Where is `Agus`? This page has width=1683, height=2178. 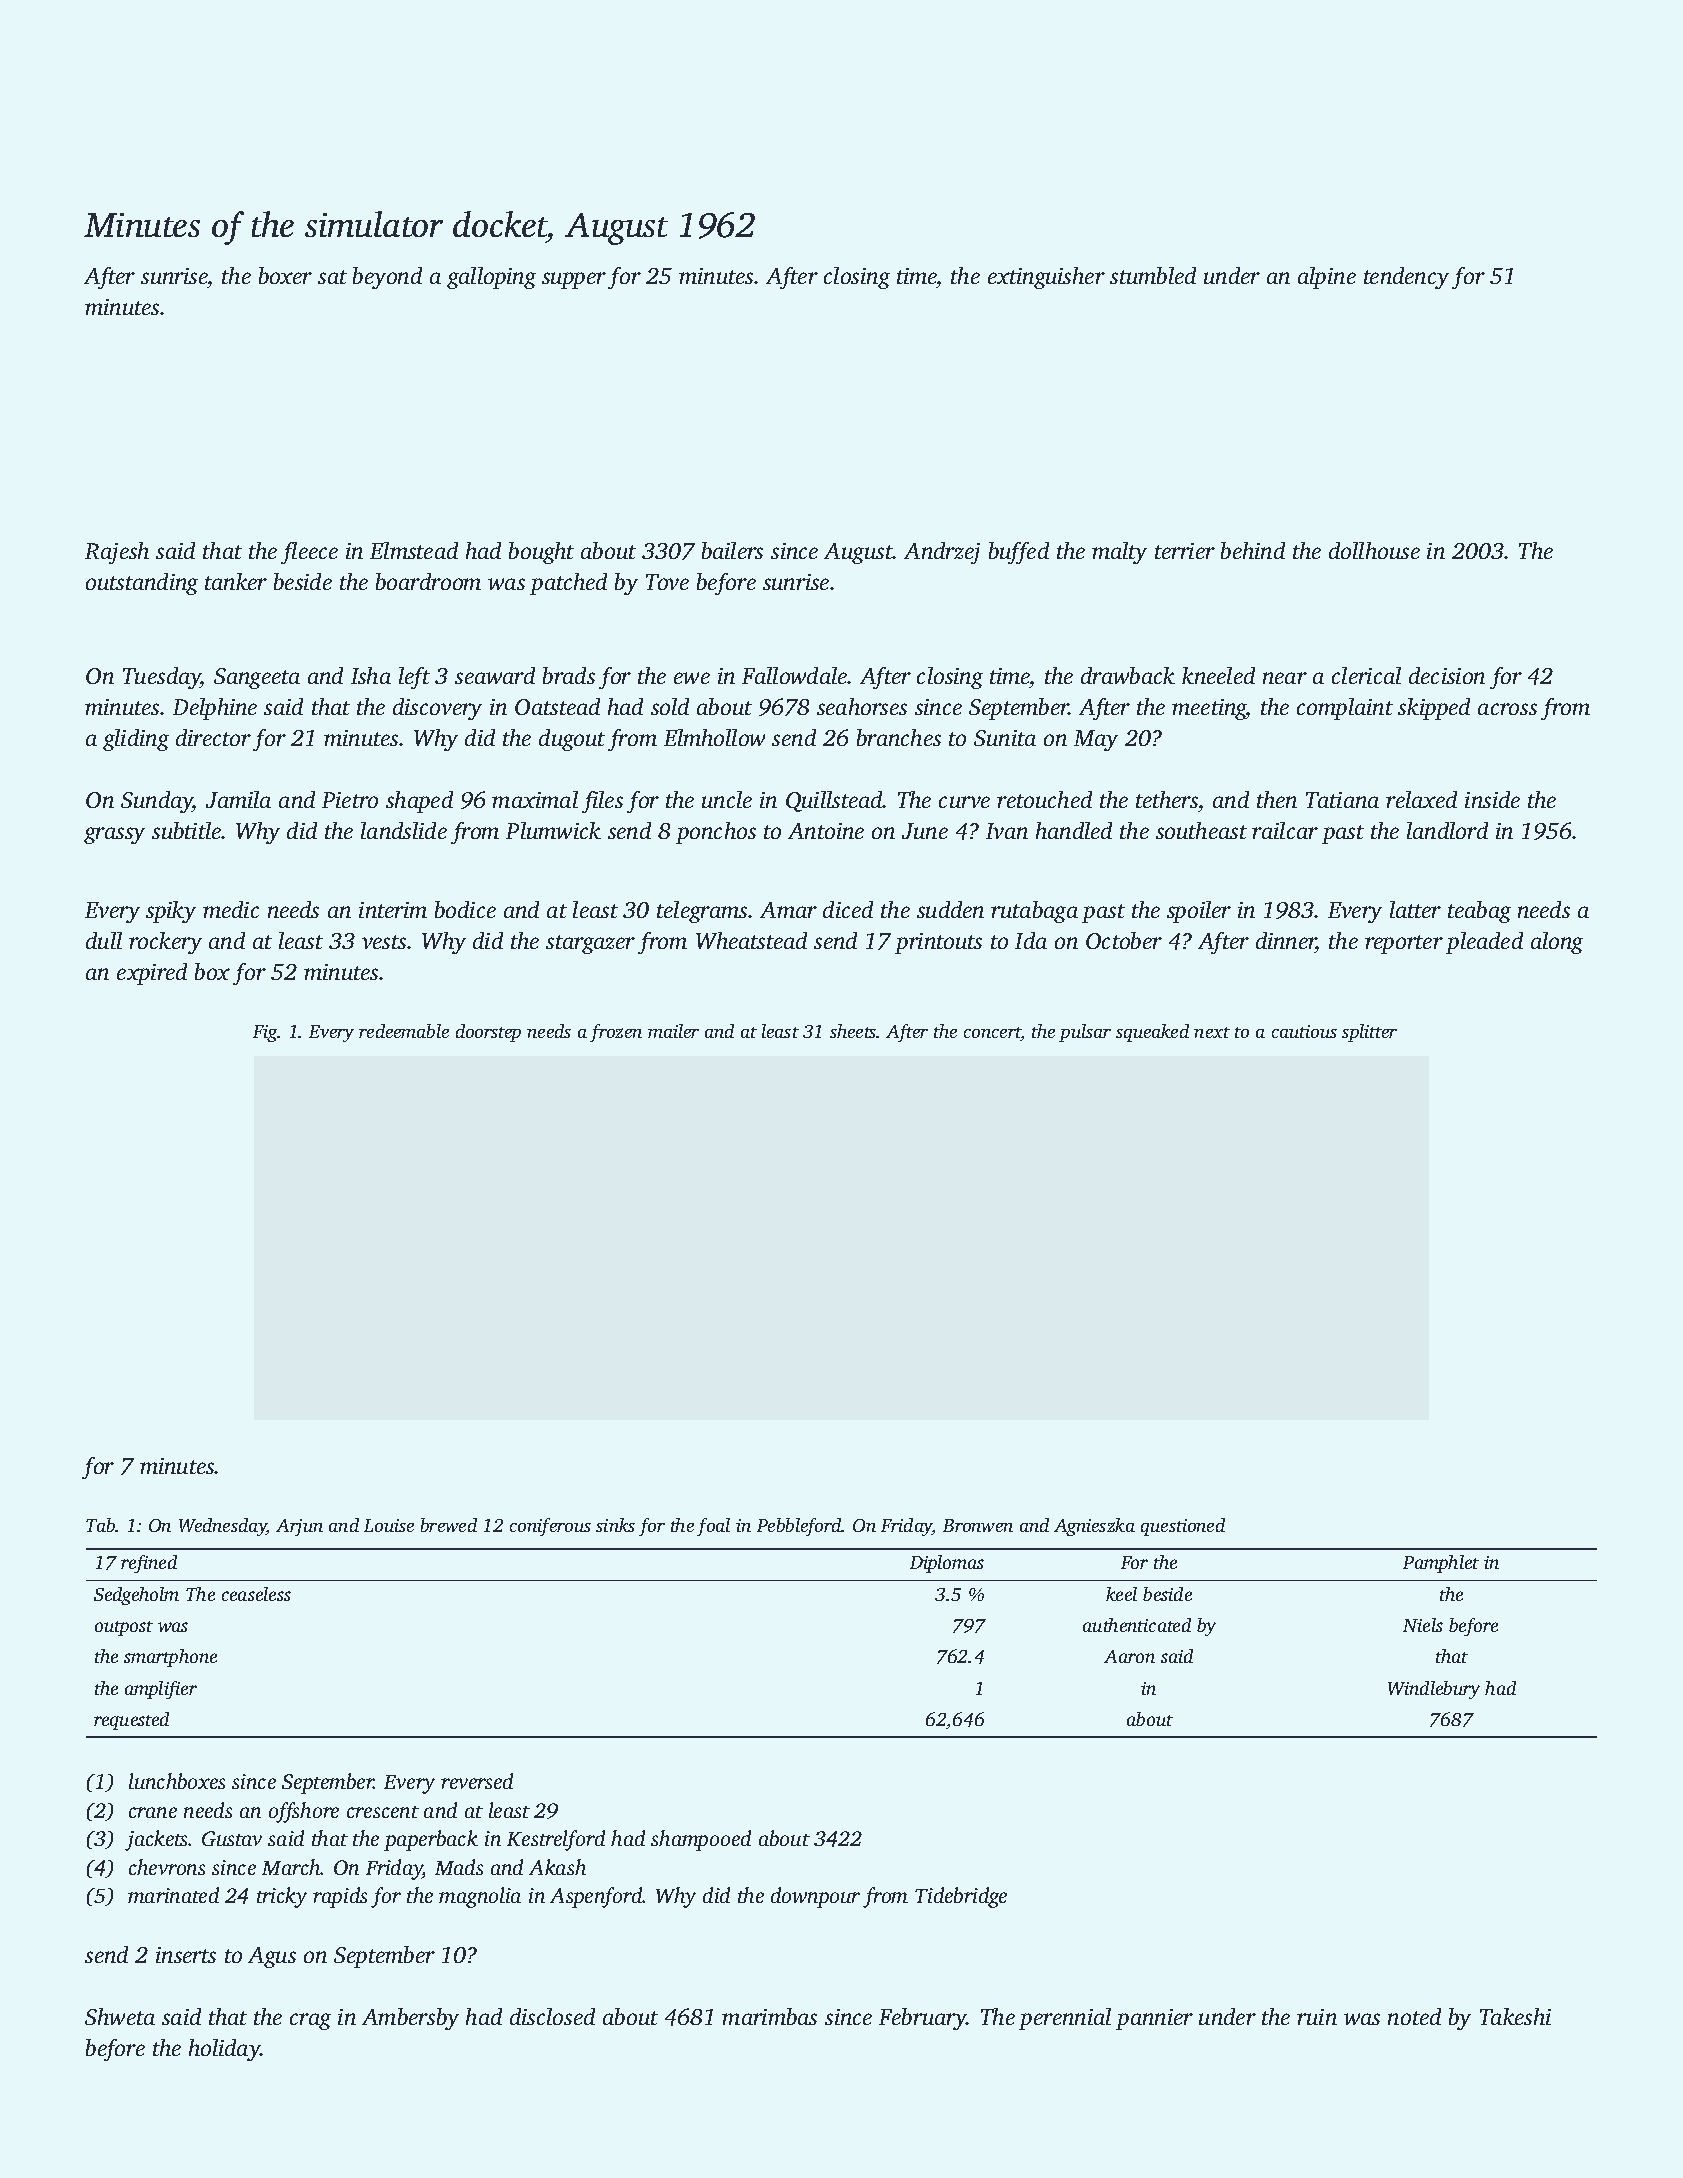 Agus is located at coordinates (272, 1957).
